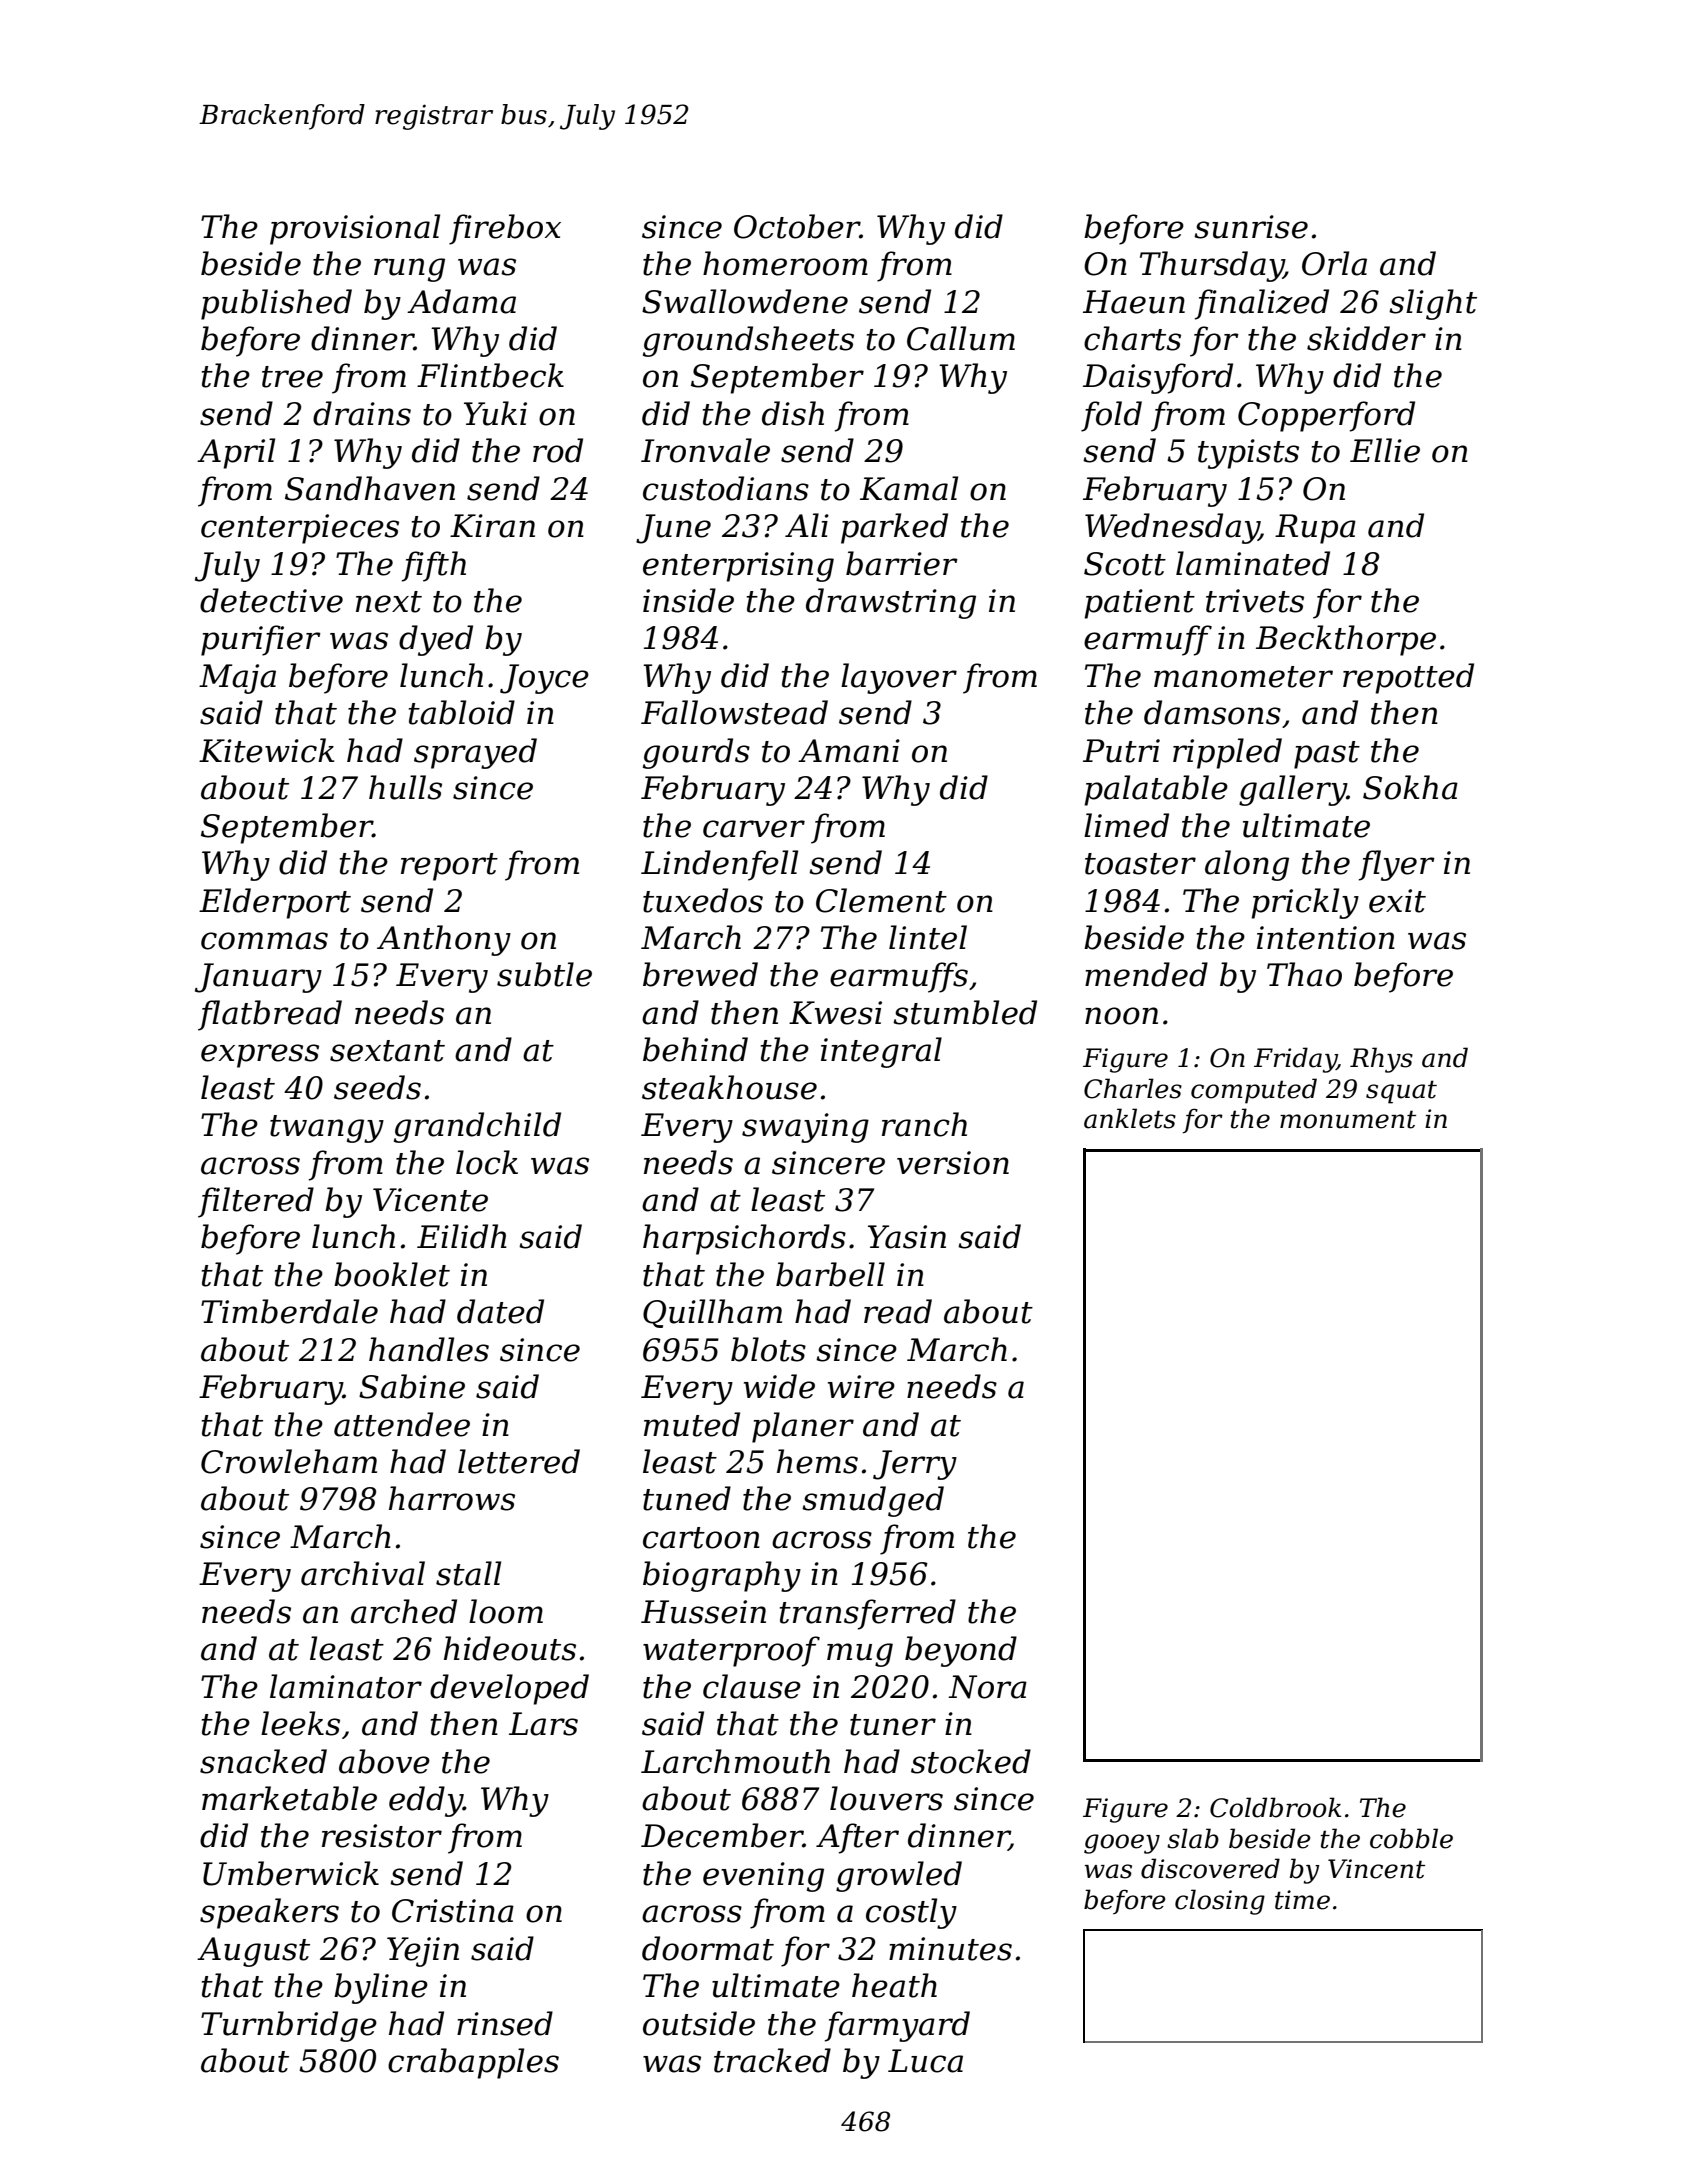  Describe the element at coordinates (703, 900) in the page. I see `tuxedos` at that location.
